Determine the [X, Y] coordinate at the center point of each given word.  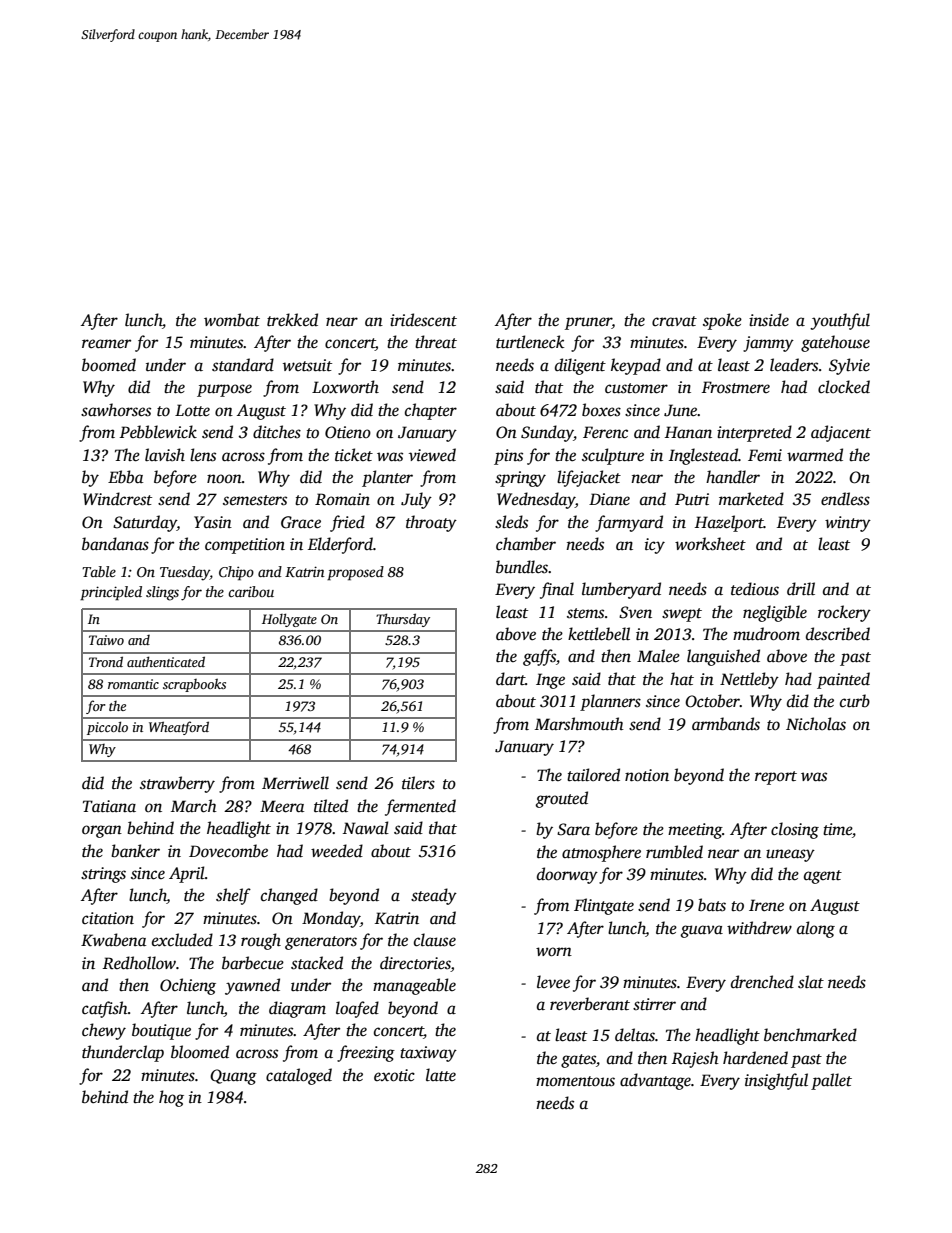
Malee [658, 656]
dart [510, 679]
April [187, 874]
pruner [588, 323]
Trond [106, 661]
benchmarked [810, 1035]
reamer [106, 343]
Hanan [688, 432]
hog [171, 1098]
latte [441, 1075]
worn [554, 952]
